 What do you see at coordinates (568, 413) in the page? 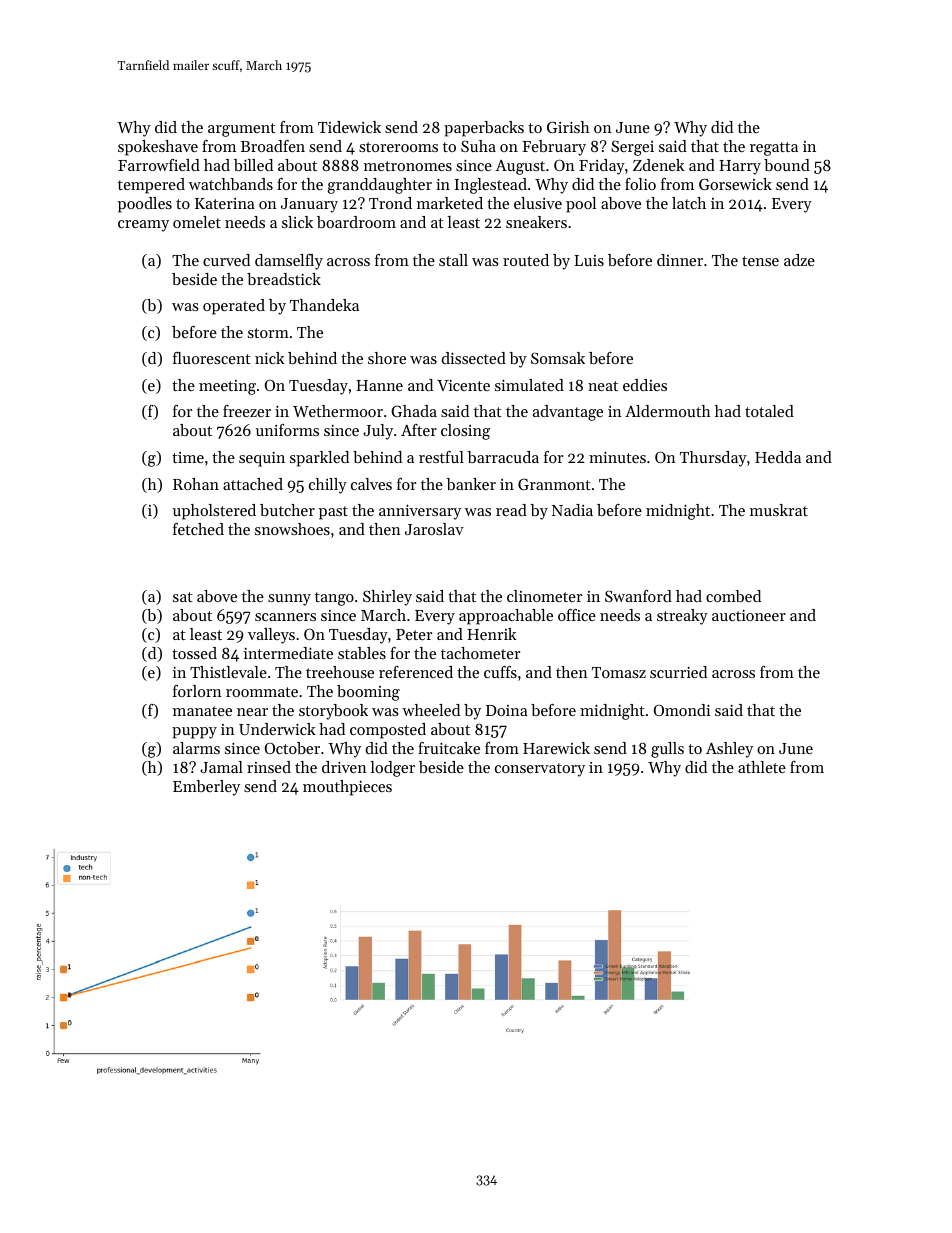
I see `advantage` at bounding box center [568, 413].
